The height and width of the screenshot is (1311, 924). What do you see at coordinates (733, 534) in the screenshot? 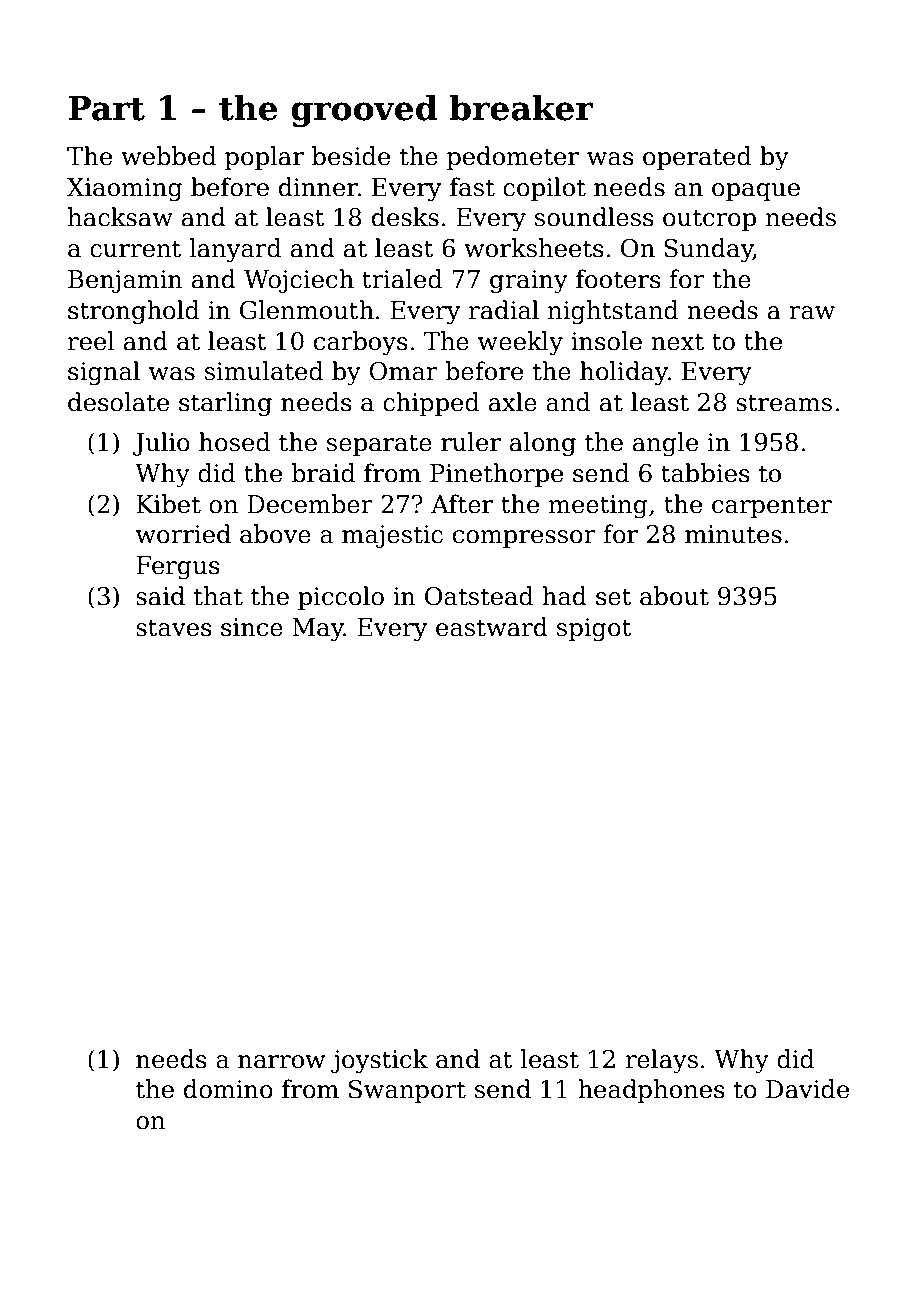
I see `minutes` at bounding box center [733, 534].
